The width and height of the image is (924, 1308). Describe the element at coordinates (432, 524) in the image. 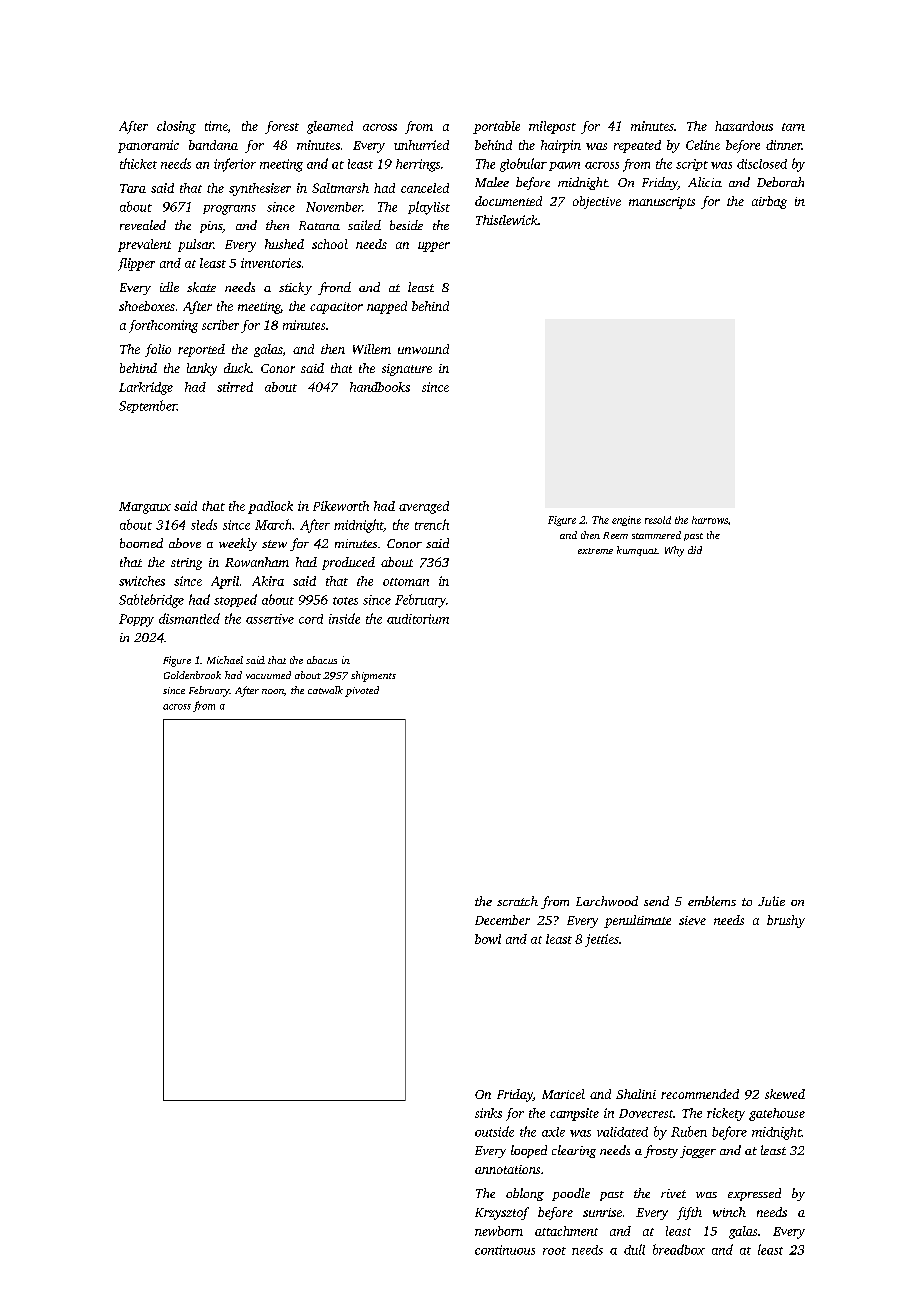

I see `trench` at that location.
